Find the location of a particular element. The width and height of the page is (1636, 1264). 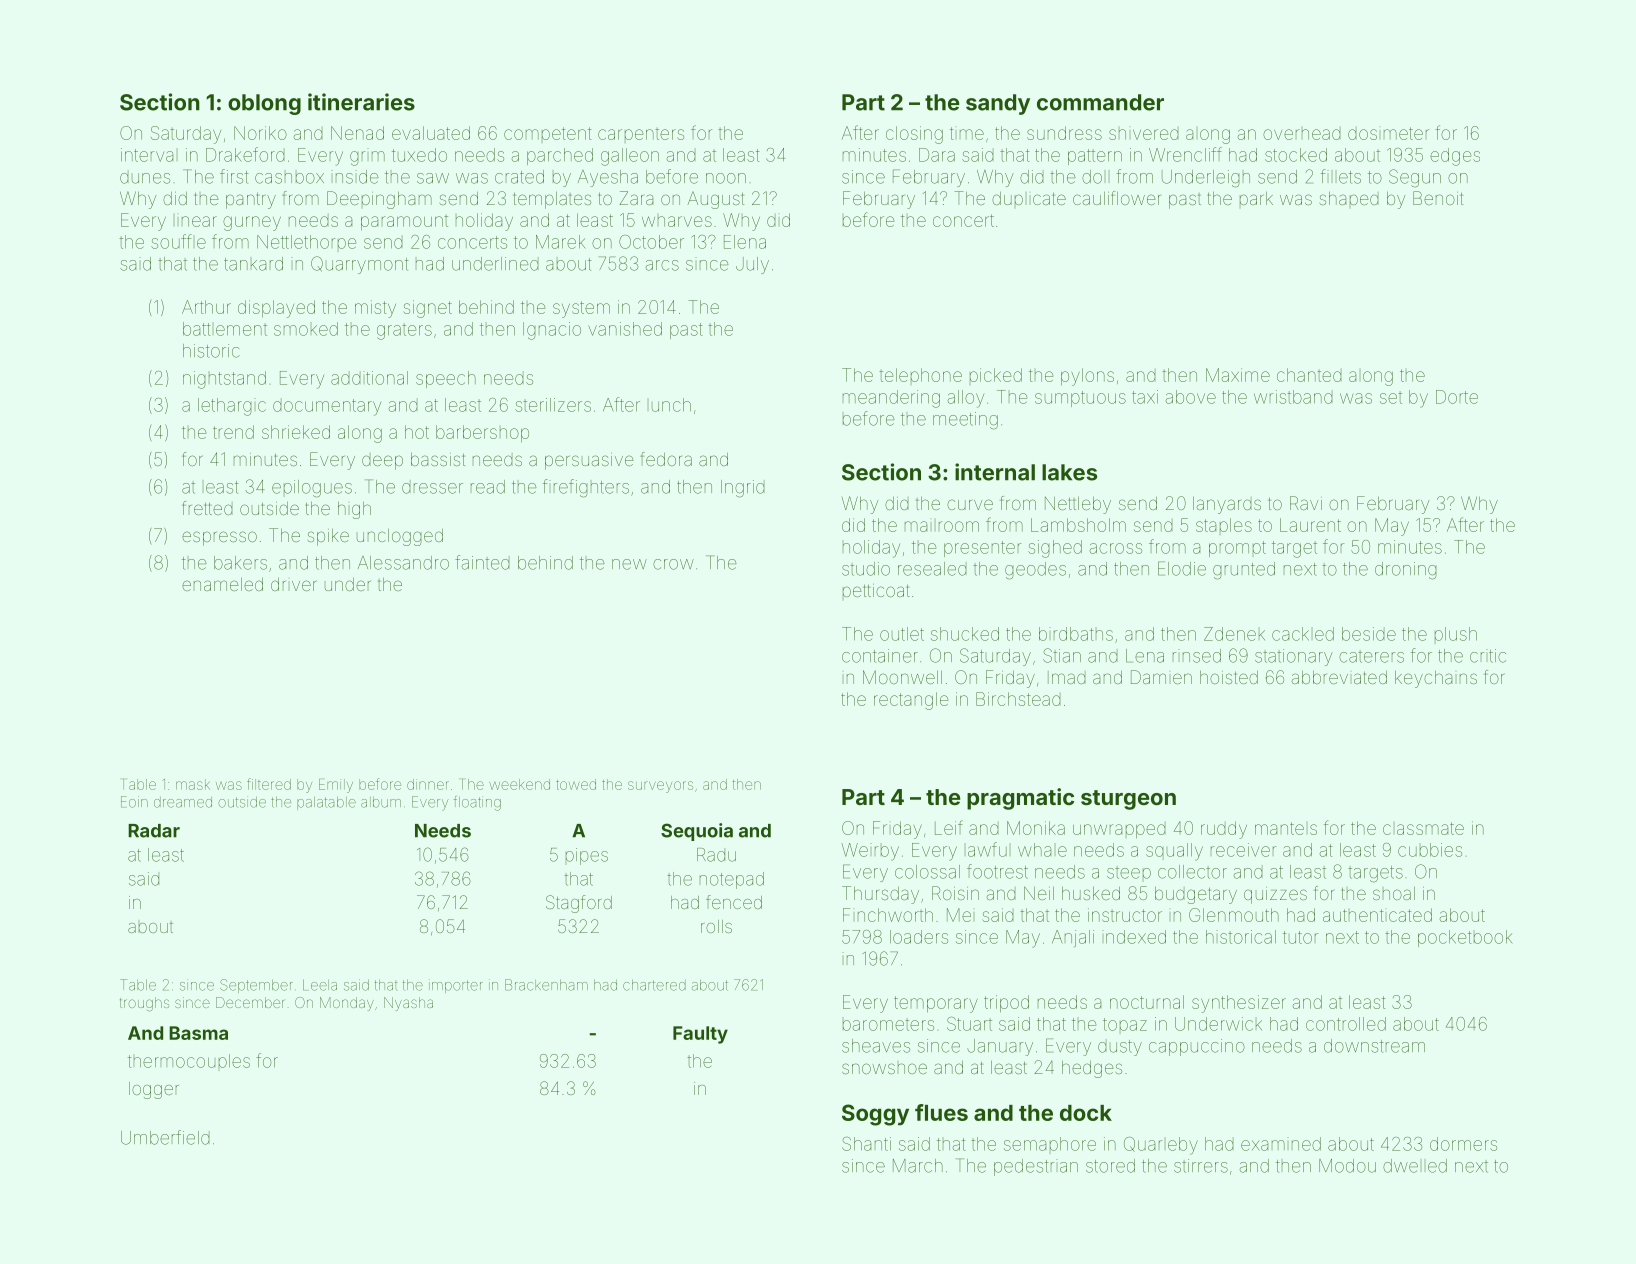

picked is located at coordinates (996, 375).
